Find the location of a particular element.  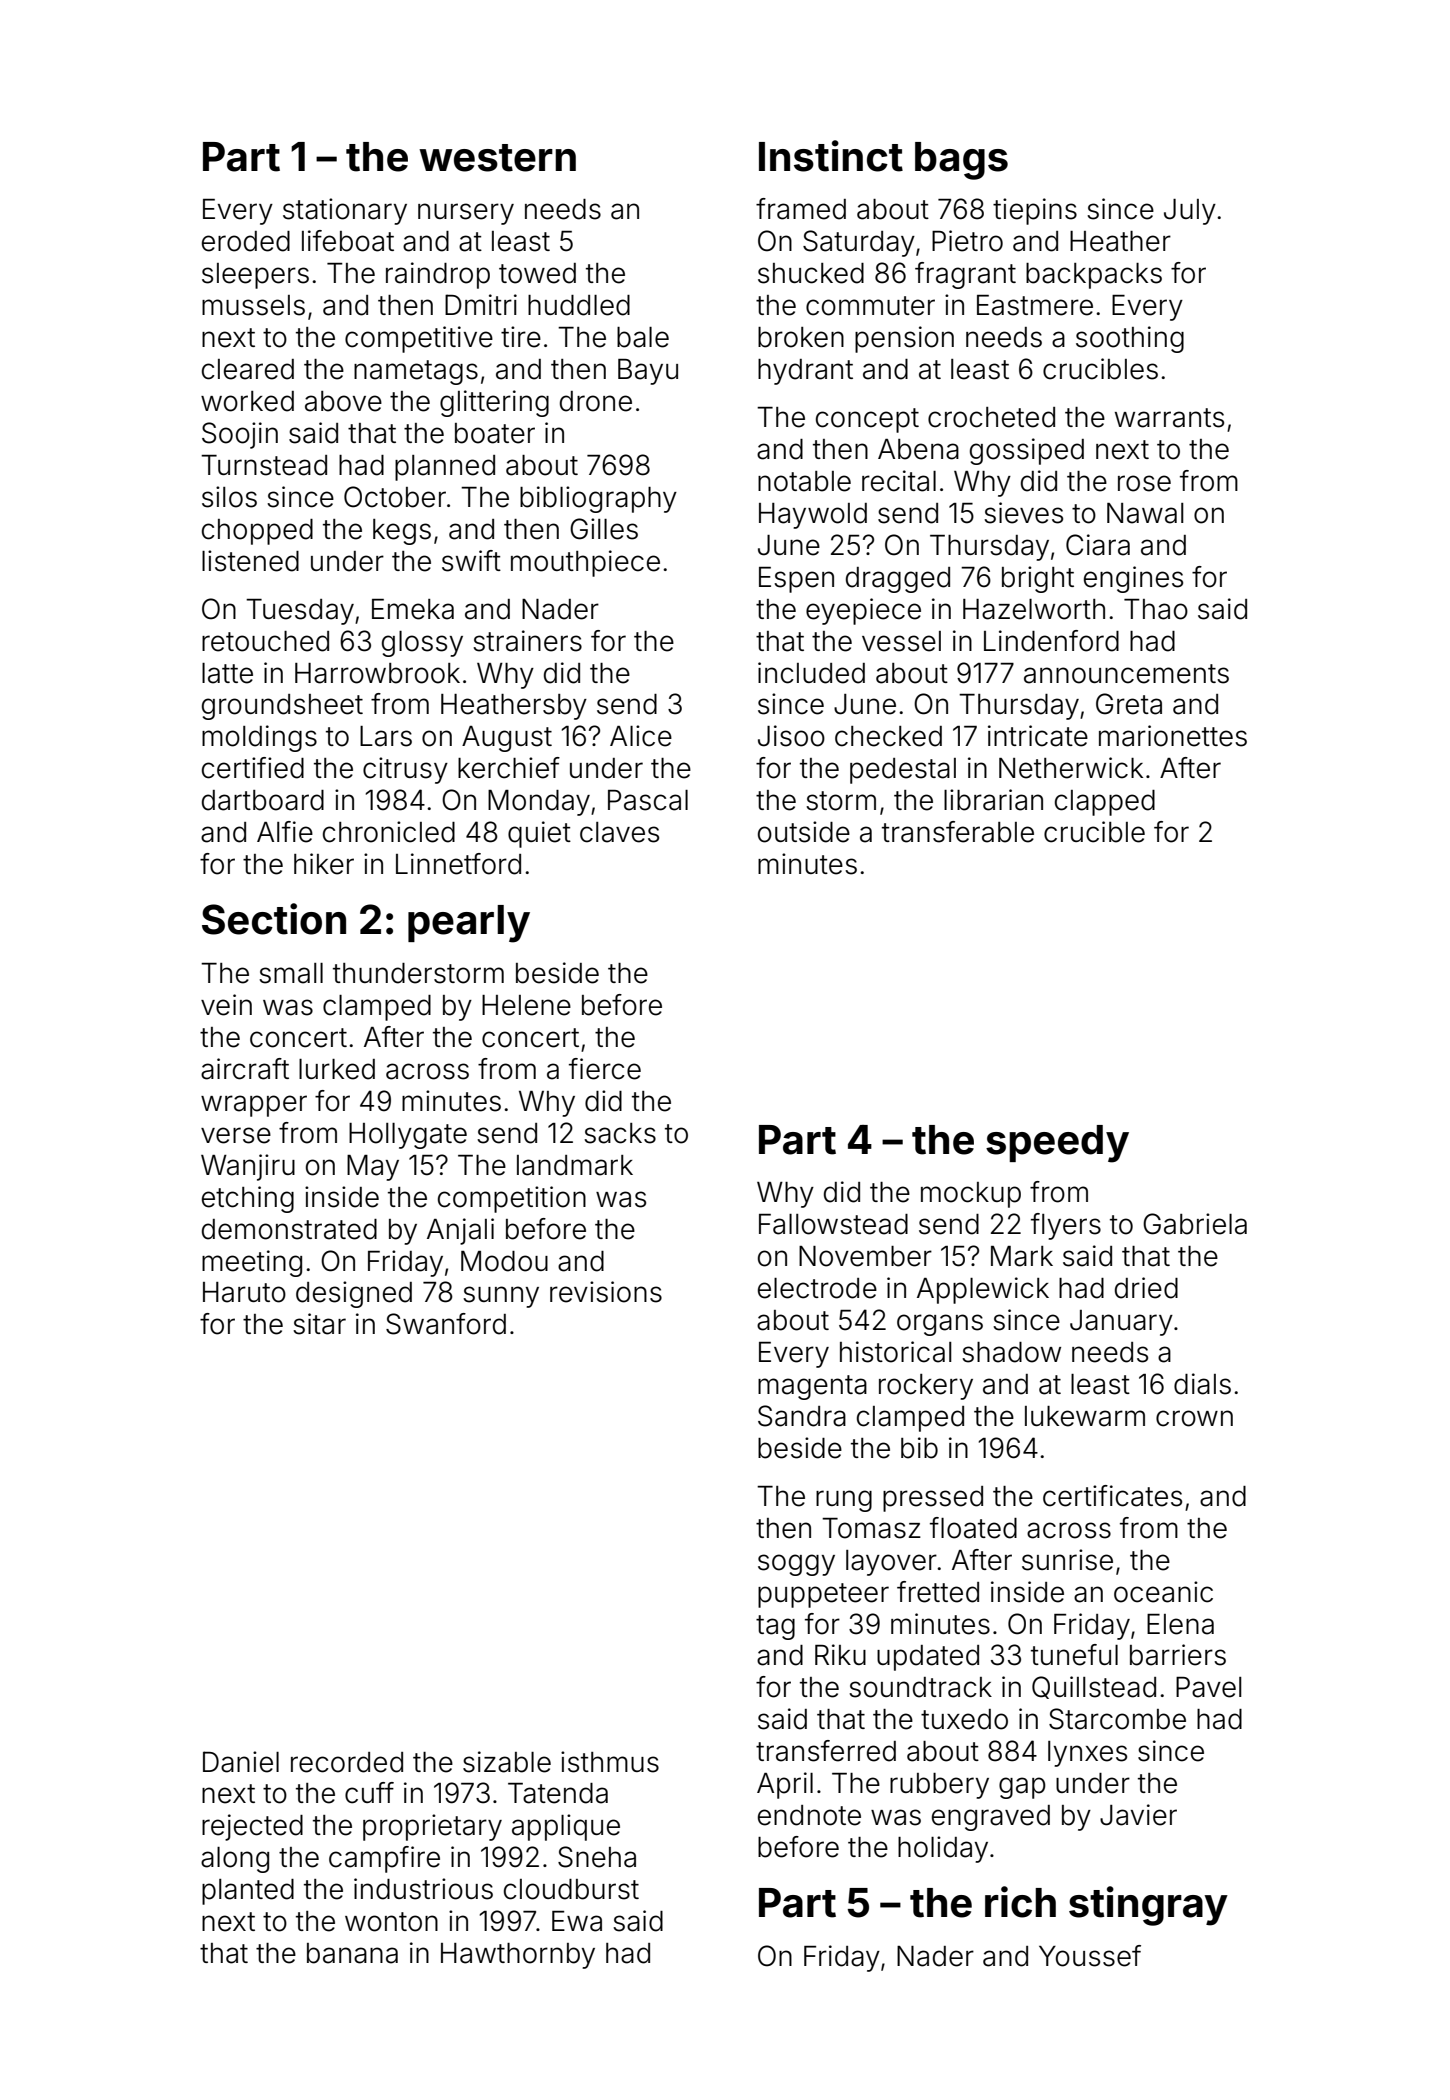

recorded is located at coordinates (347, 1762).
